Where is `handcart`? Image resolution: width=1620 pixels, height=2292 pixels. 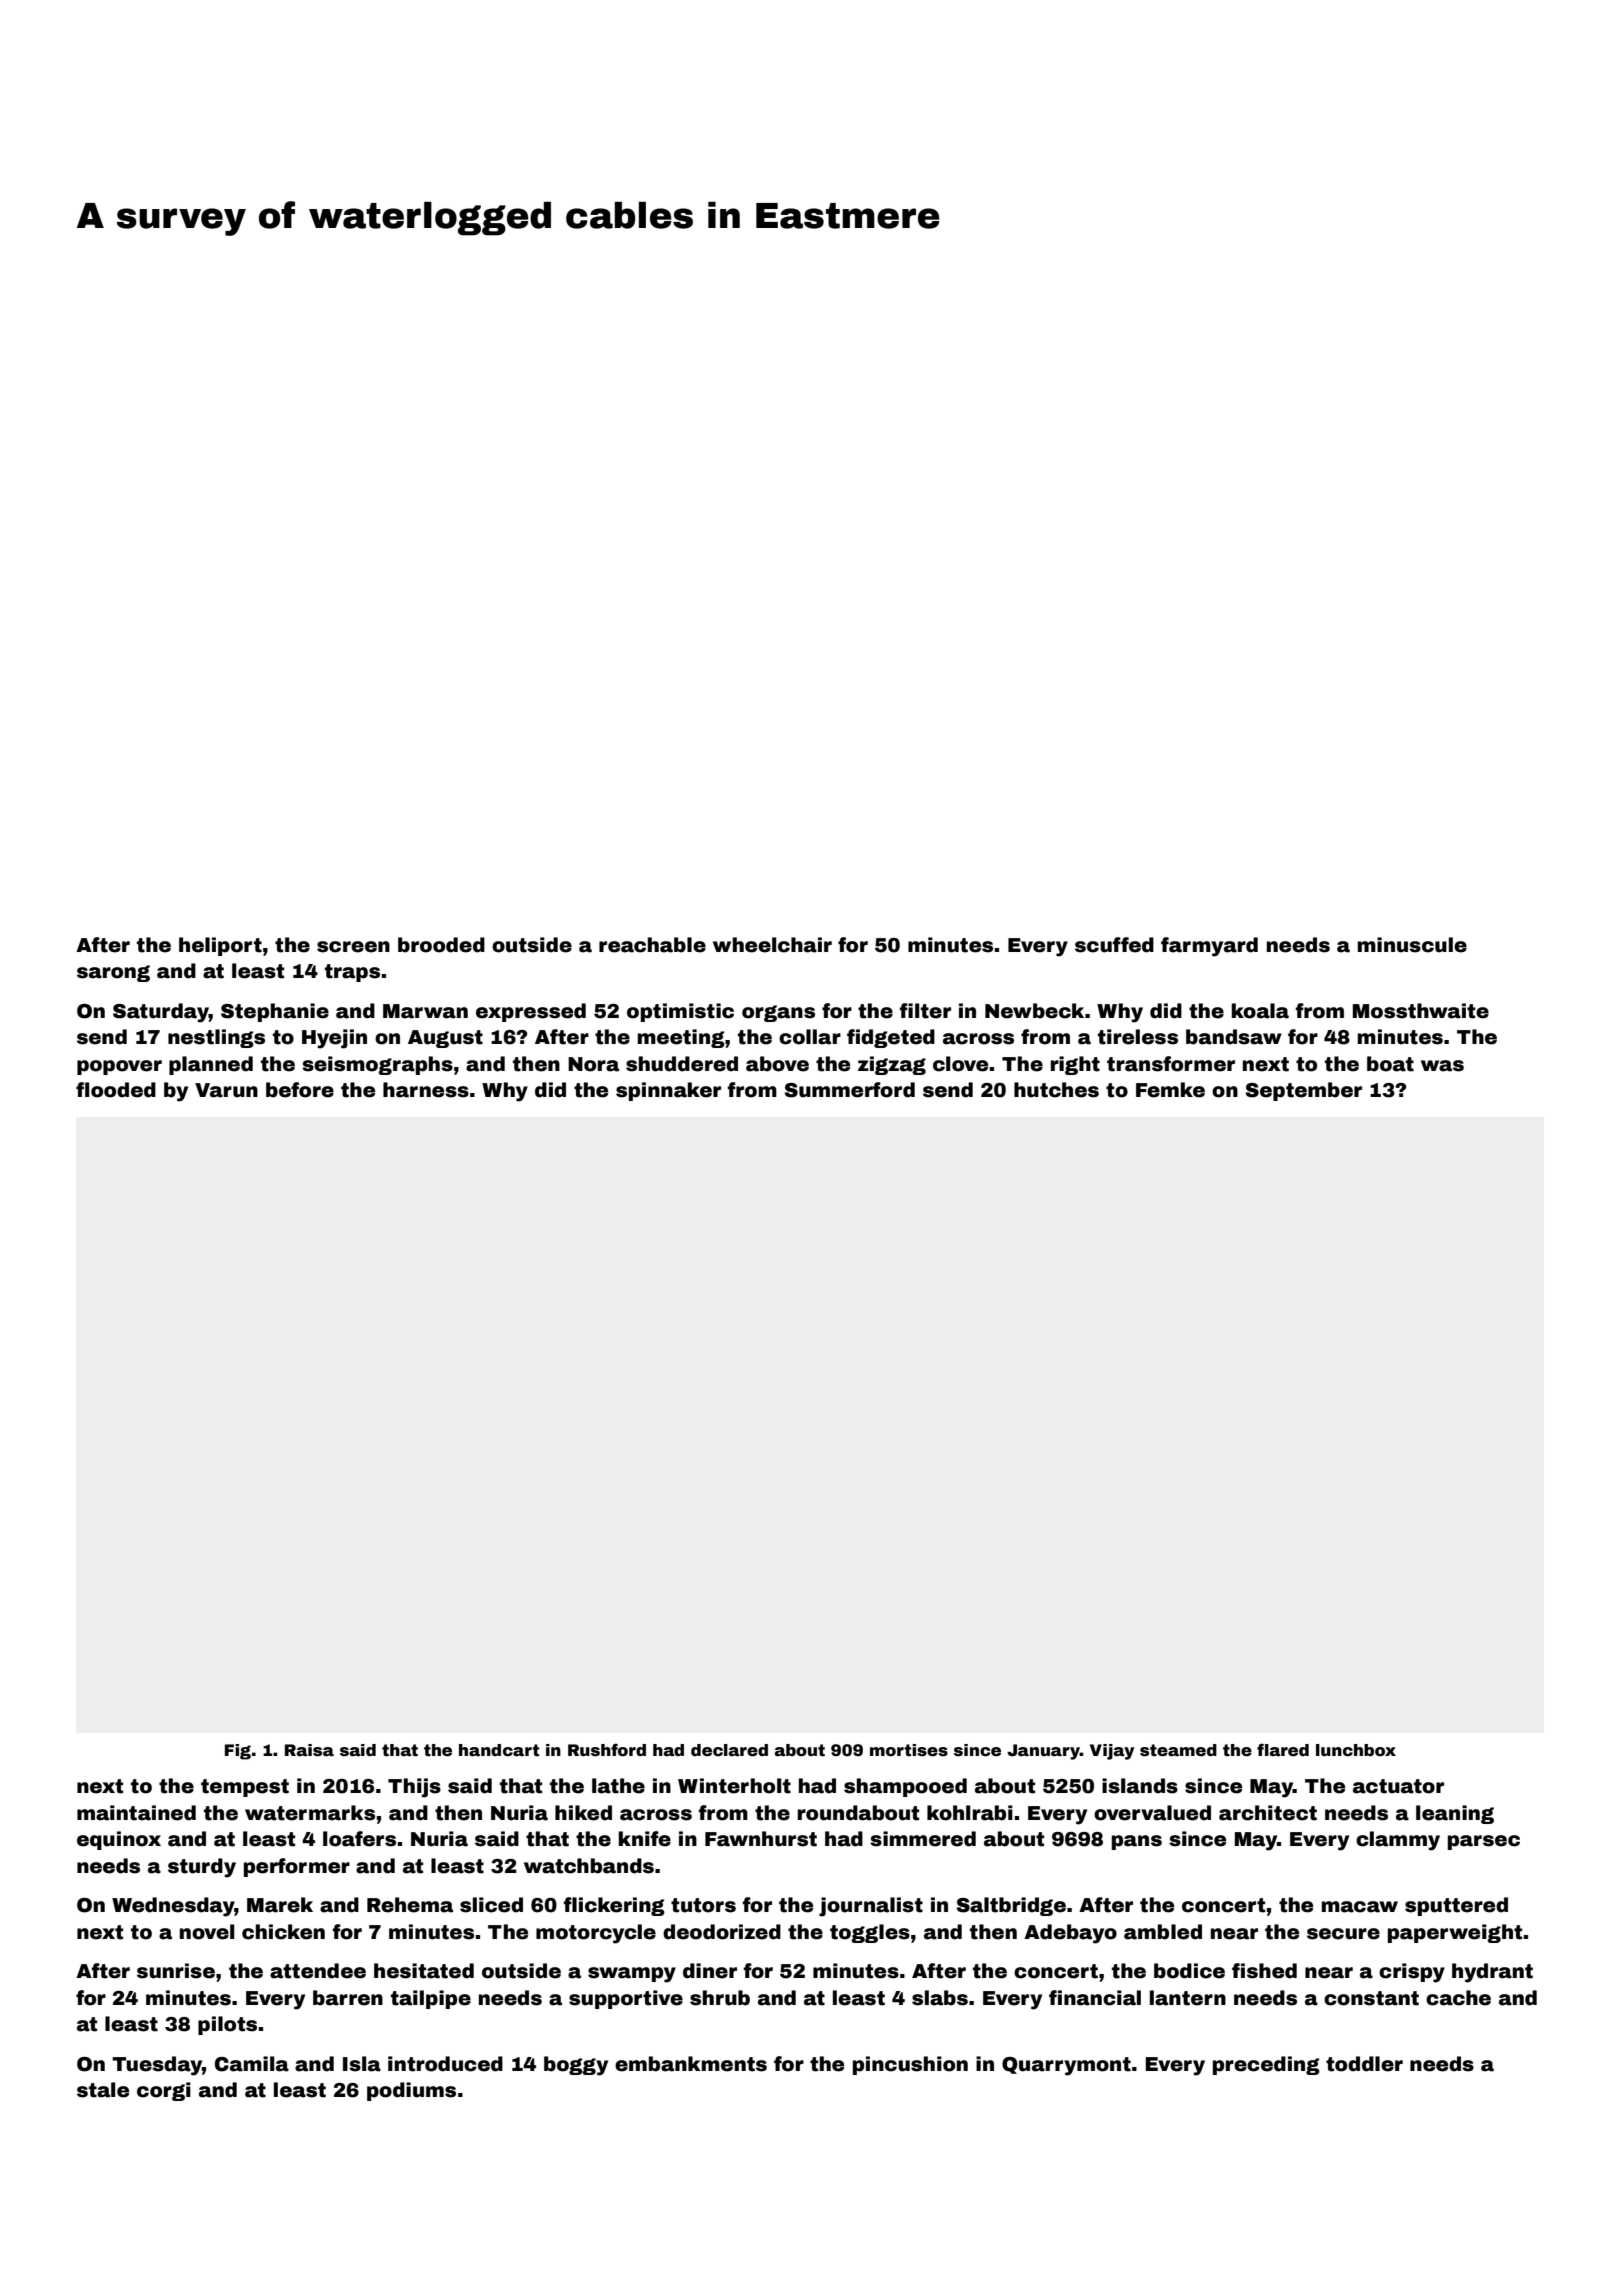 handcart is located at coordinates (499, 1750).
